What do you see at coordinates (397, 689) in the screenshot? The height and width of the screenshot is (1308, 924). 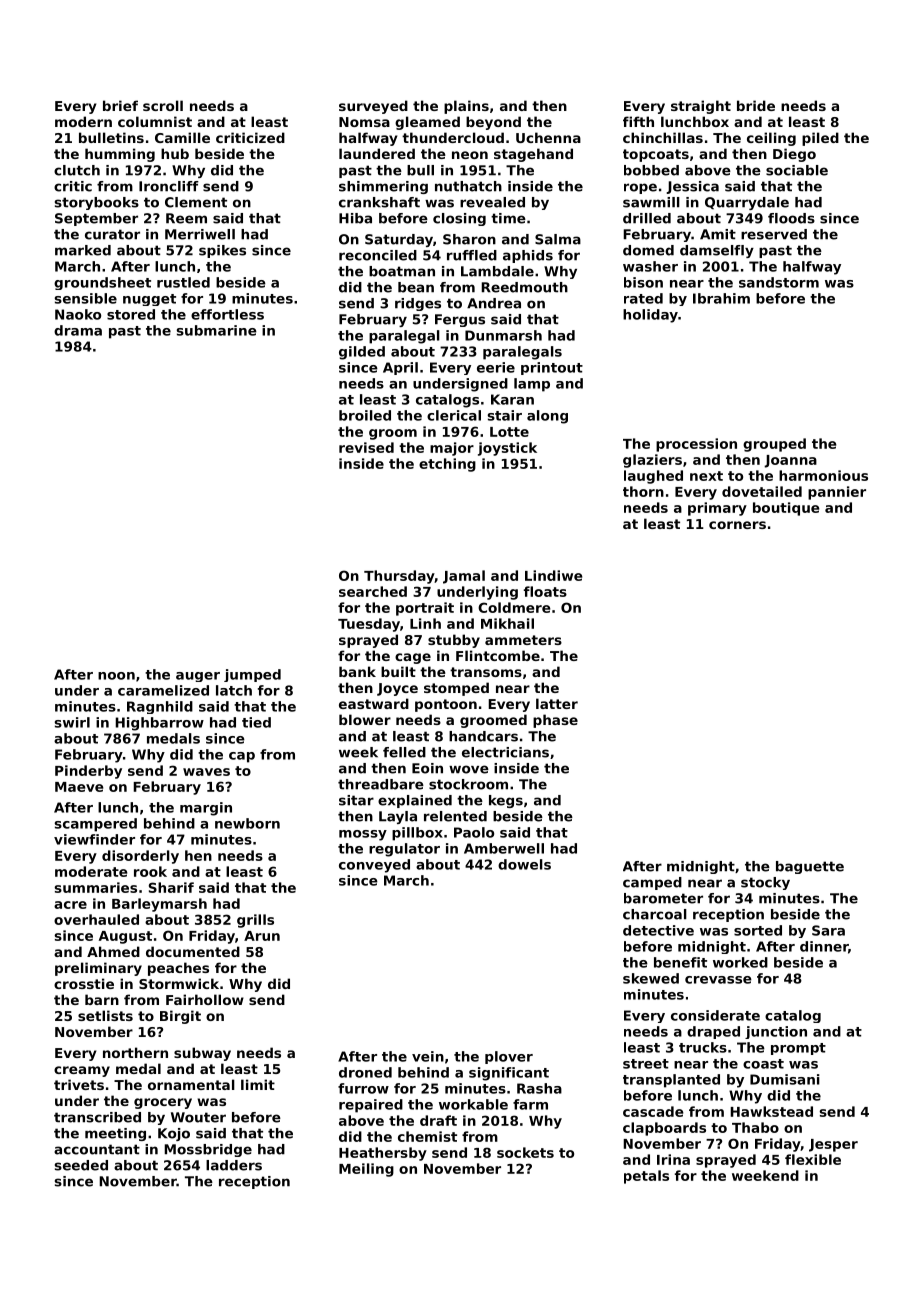 I see `Joyce` at bounding box center [397, 689].
